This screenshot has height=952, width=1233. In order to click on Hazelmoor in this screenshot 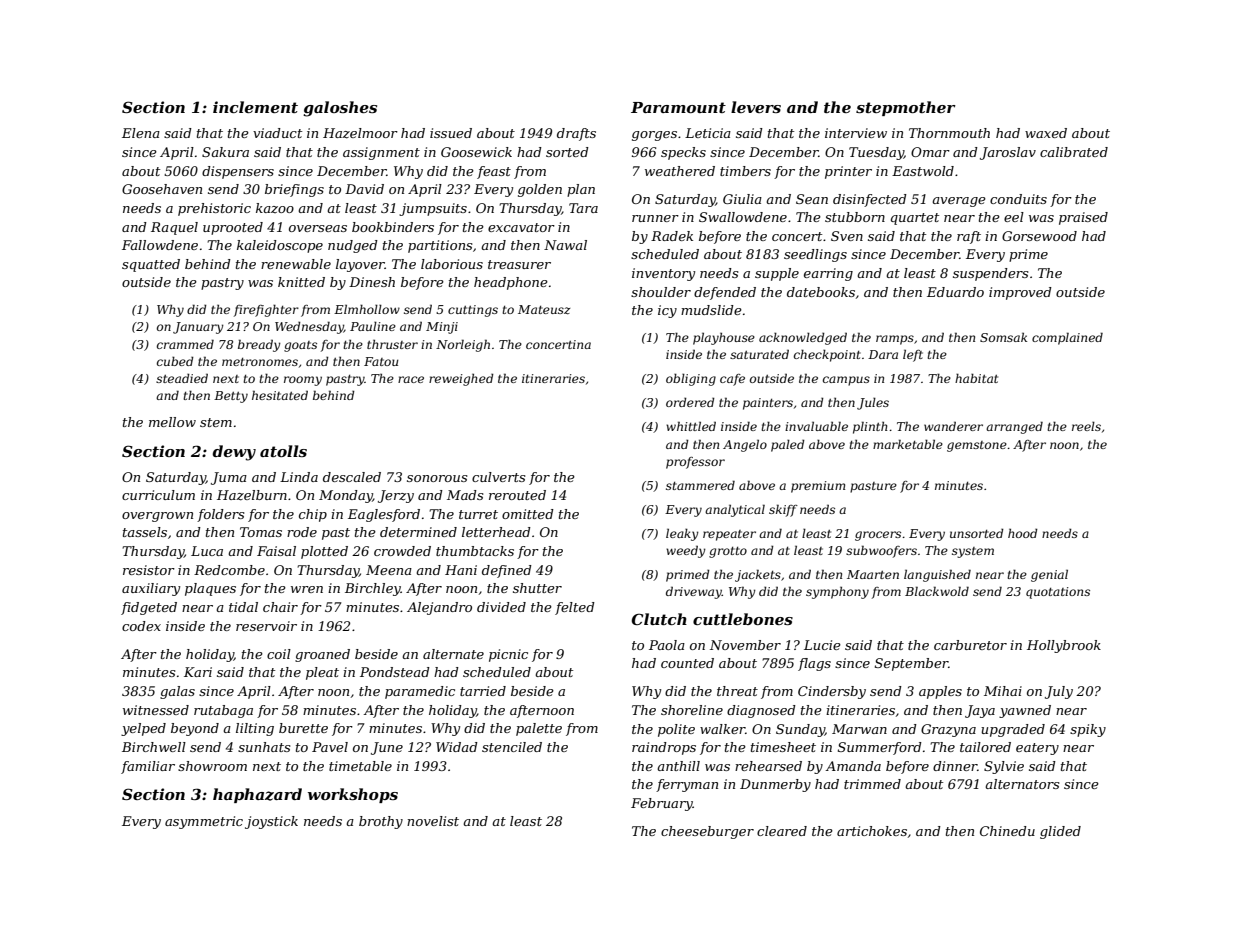, I will do `click(360, 133)`.
